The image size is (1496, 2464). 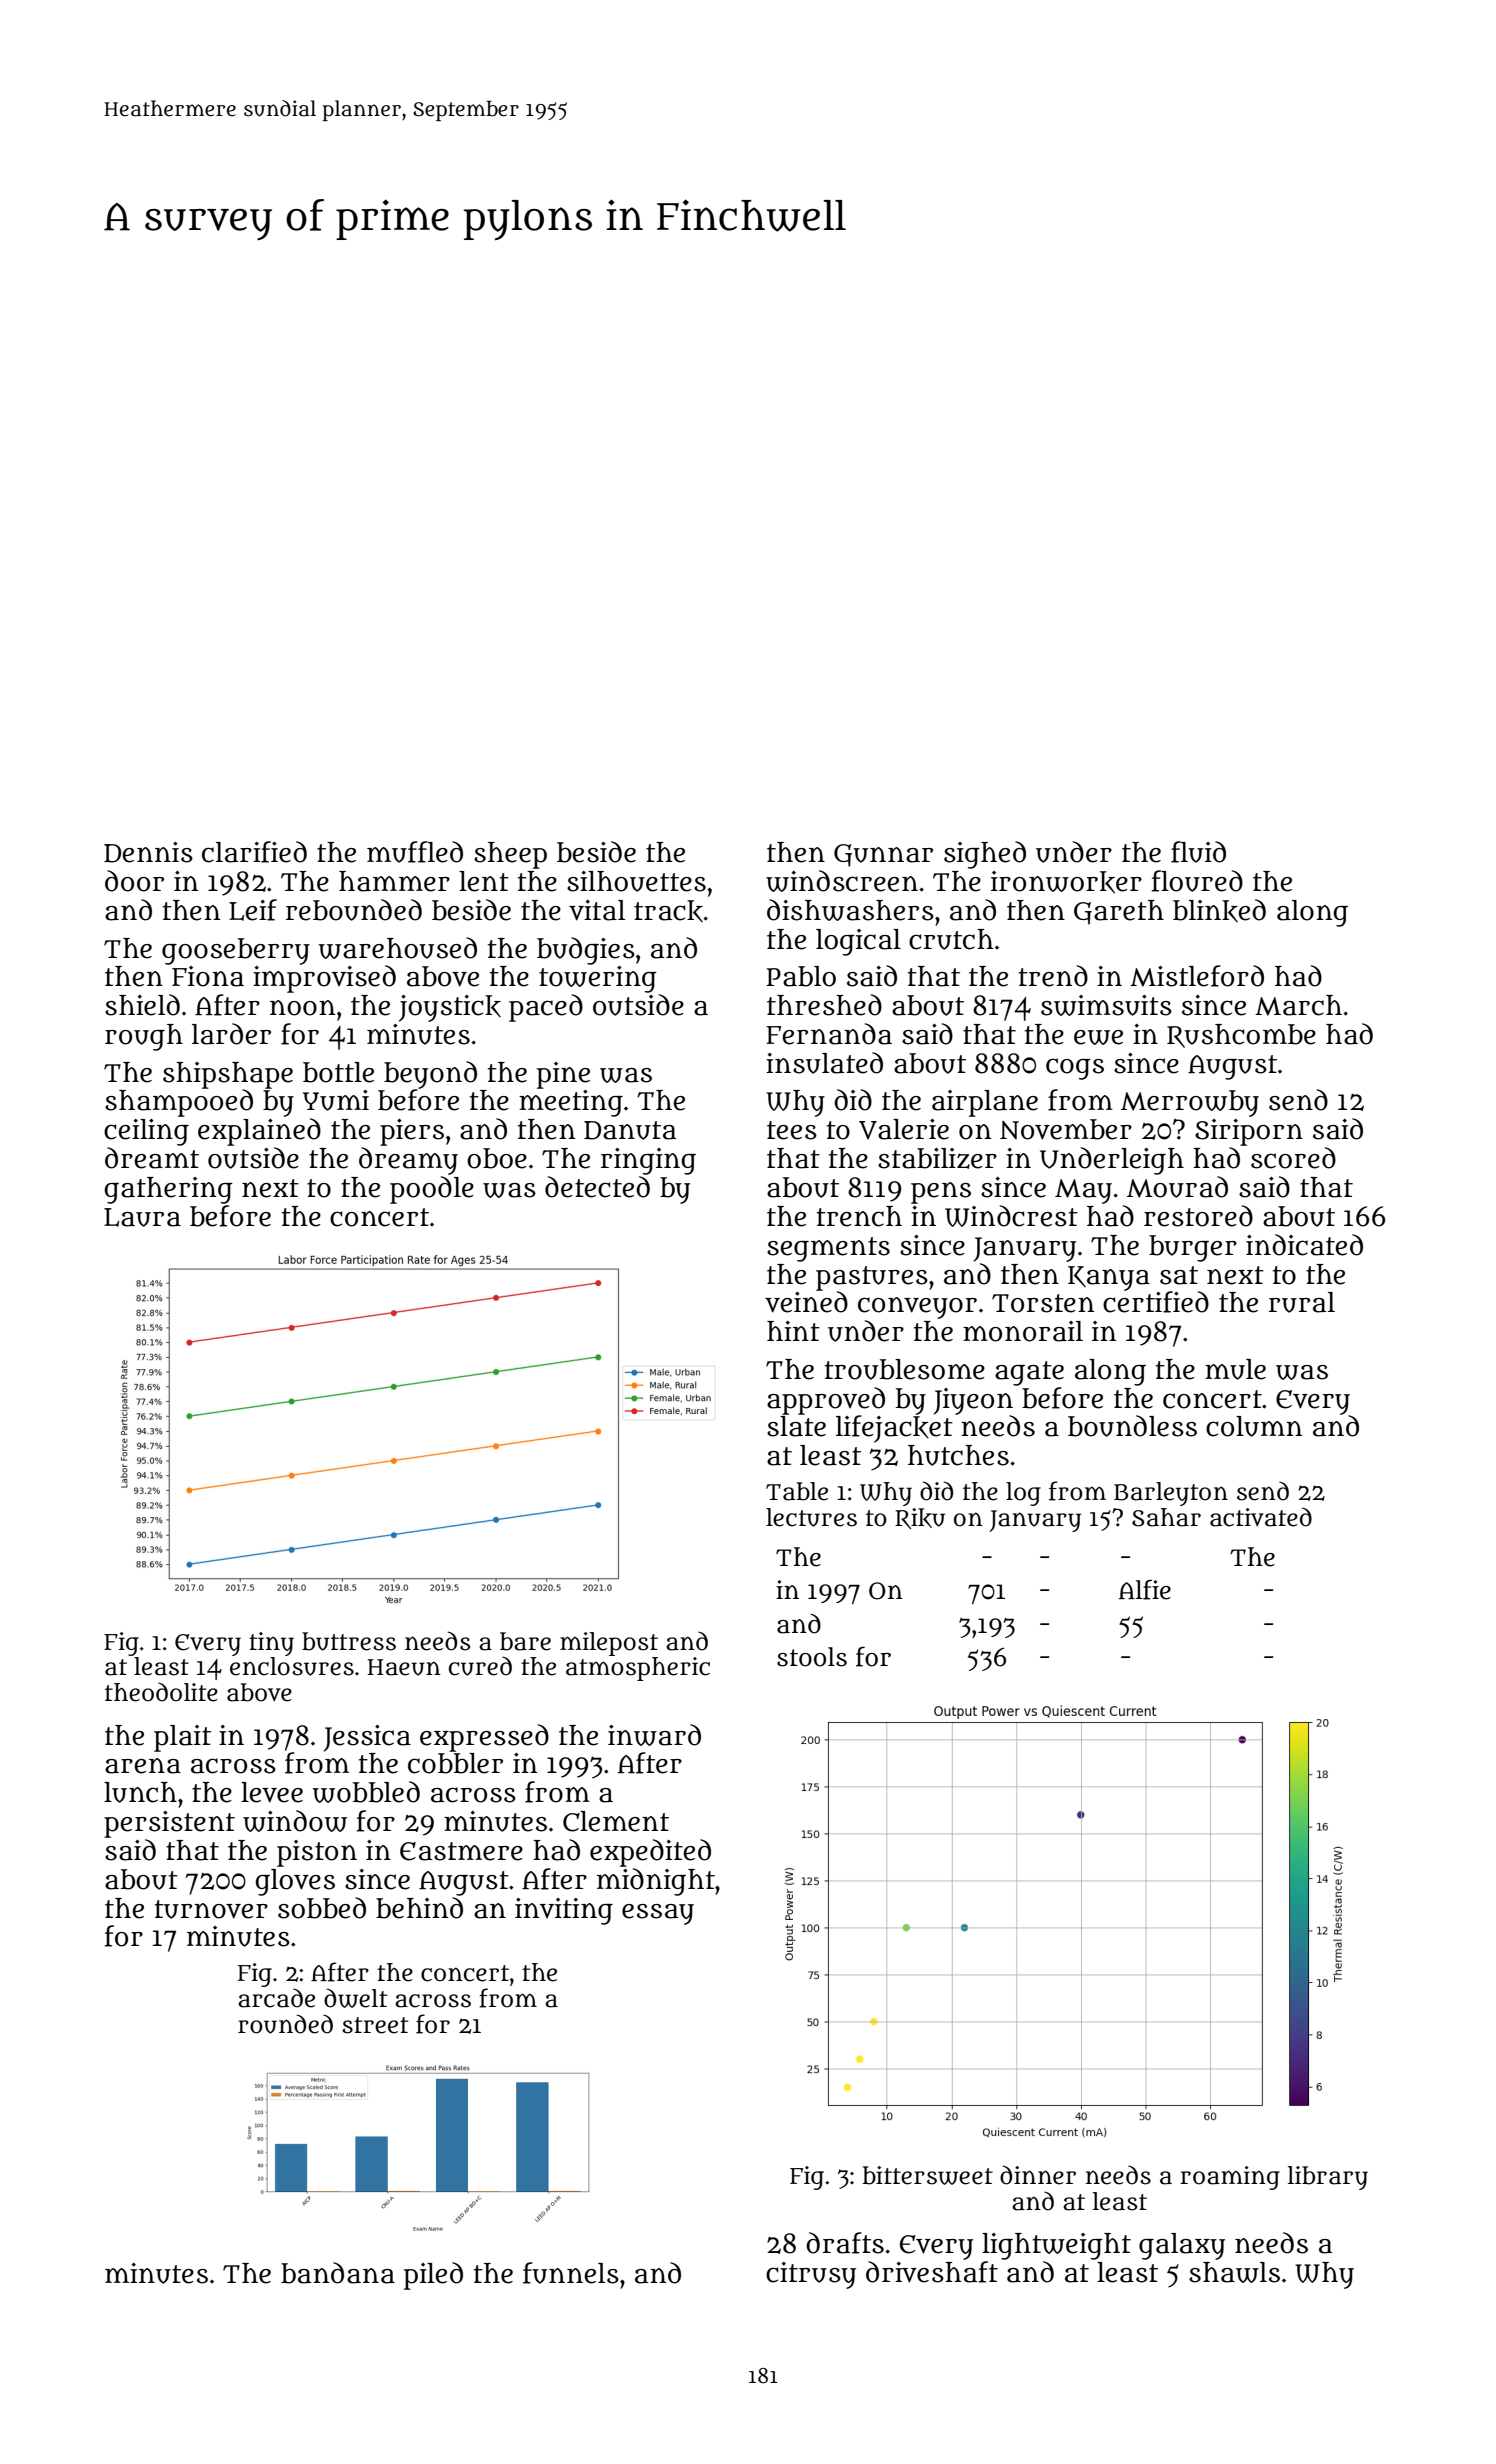 I want to click on bare, so click(x=525, y=1641).
